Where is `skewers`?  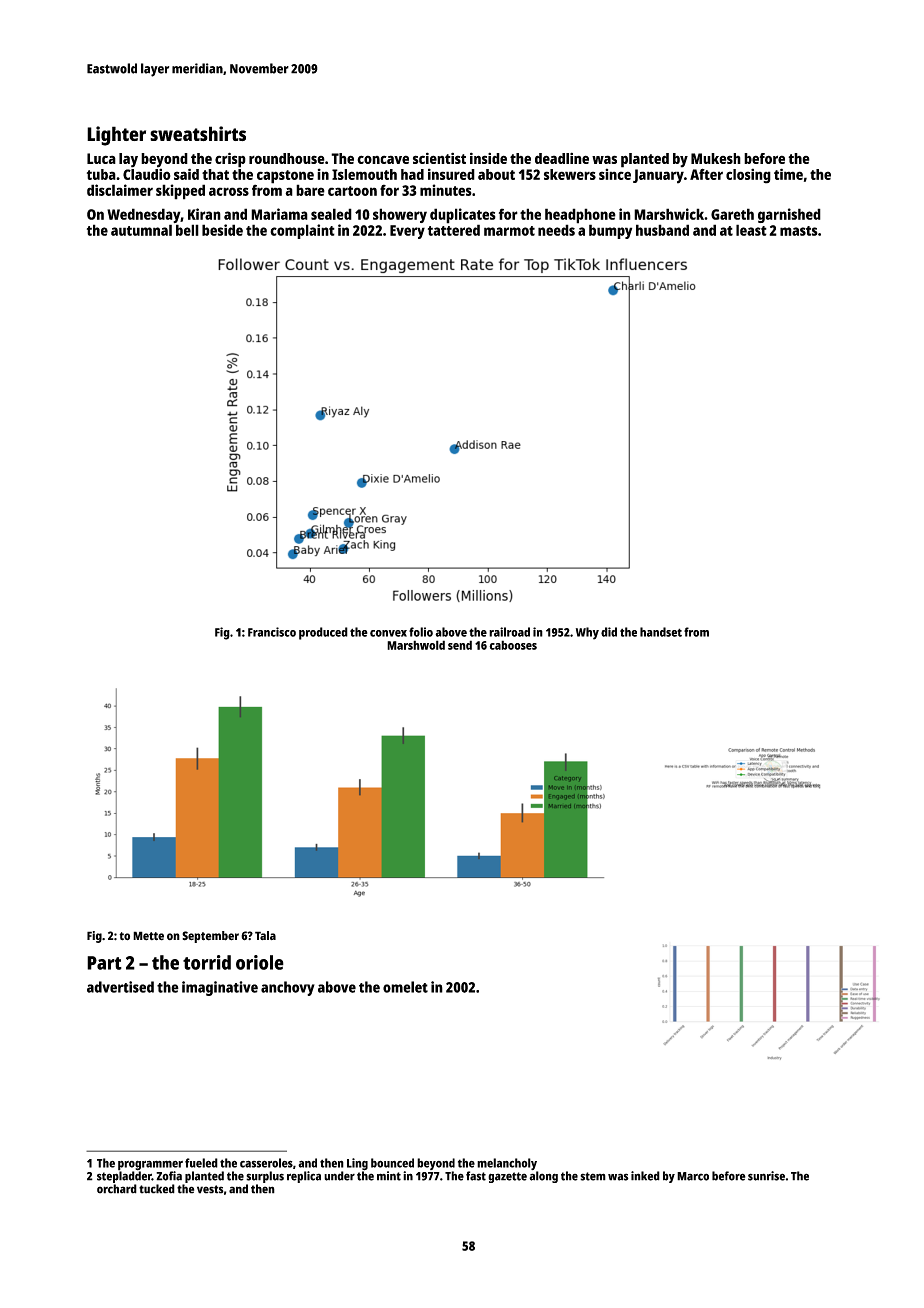
skewers is located at coordinates (570, 174).
